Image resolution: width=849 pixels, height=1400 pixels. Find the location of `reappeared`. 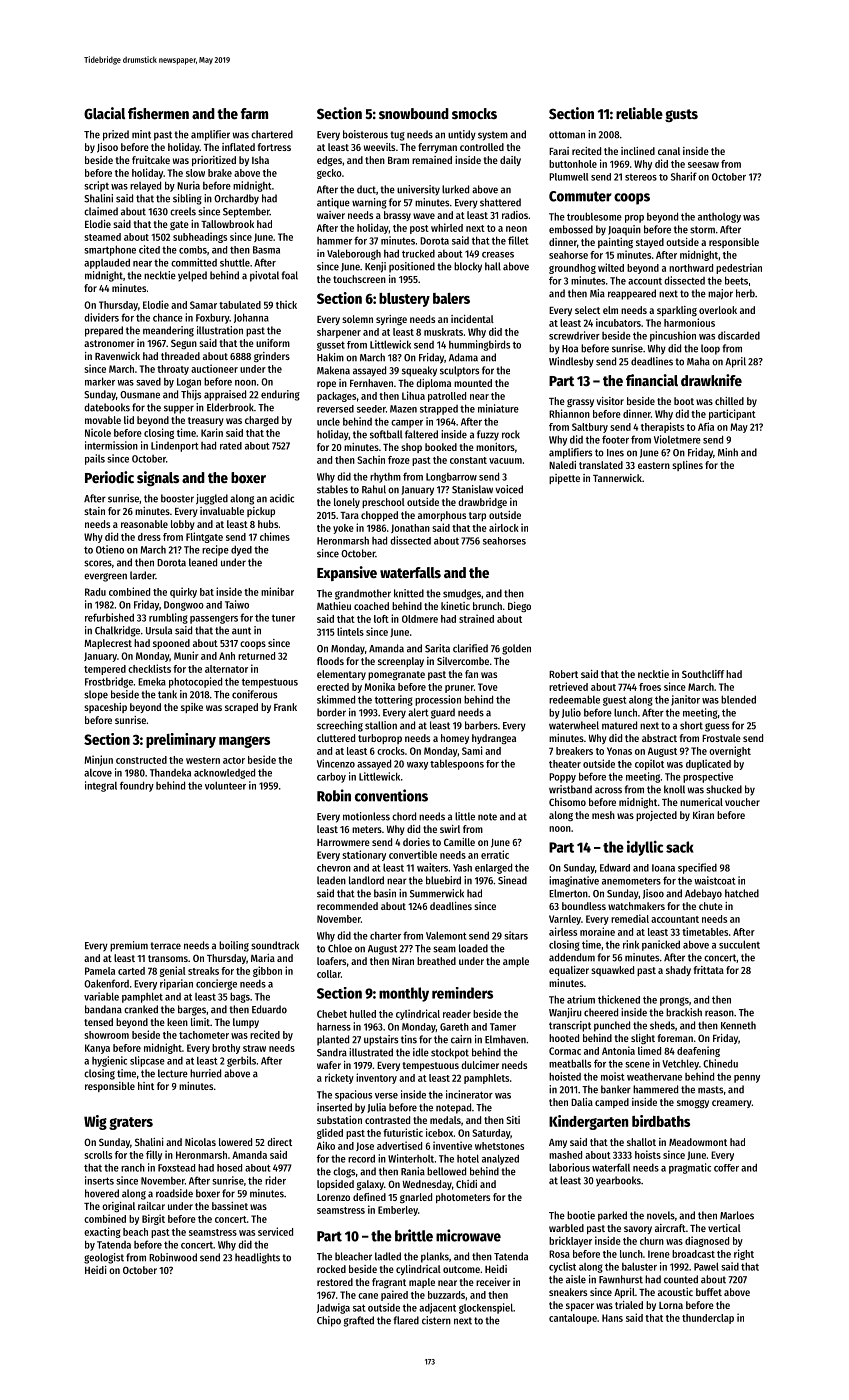

reappeared is located at coordinates (632, 294).
